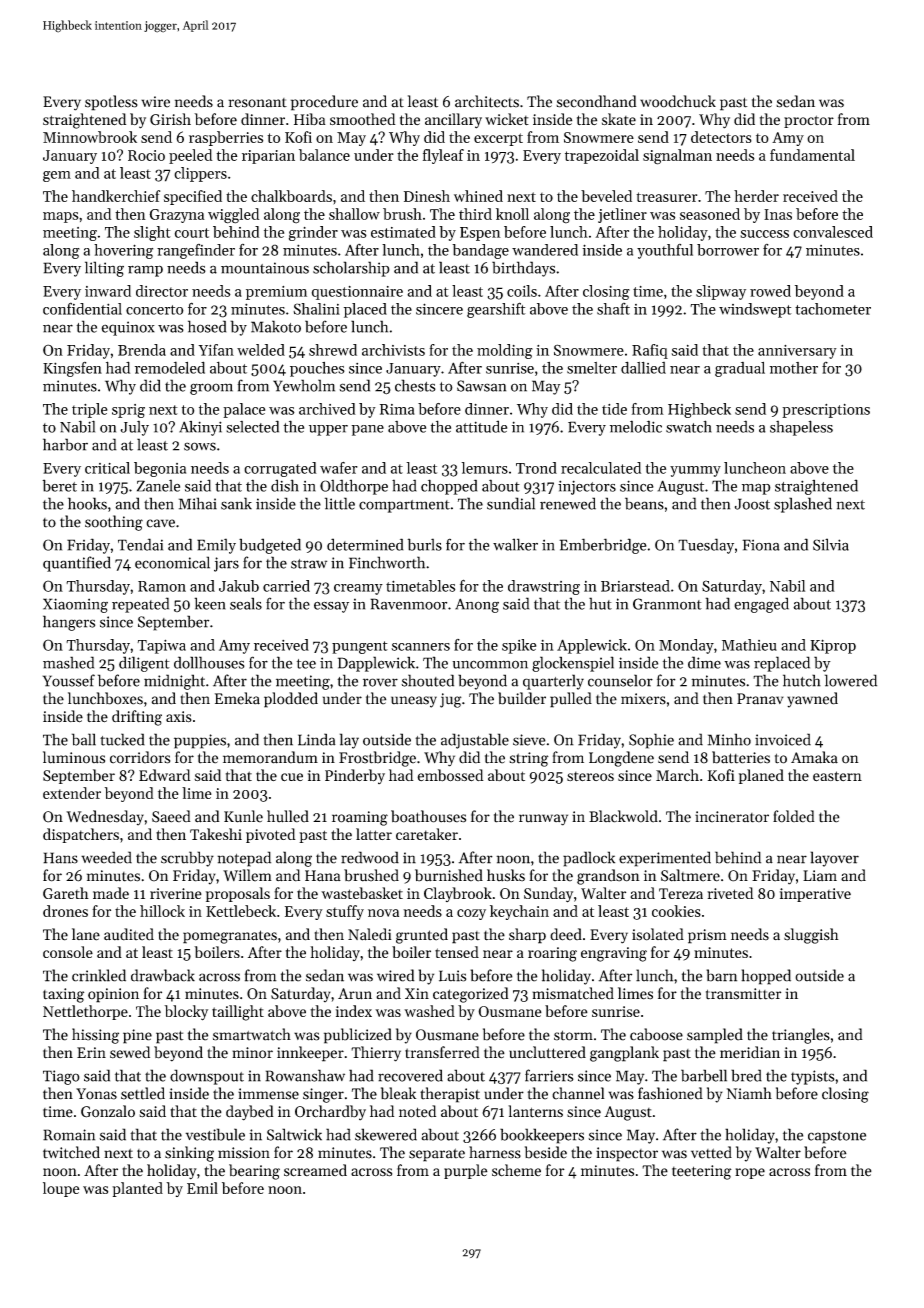  What do you see at coordinates (61, 1189) in the screenshot?
I see `loupe` at bounding box center [61, 1189].
